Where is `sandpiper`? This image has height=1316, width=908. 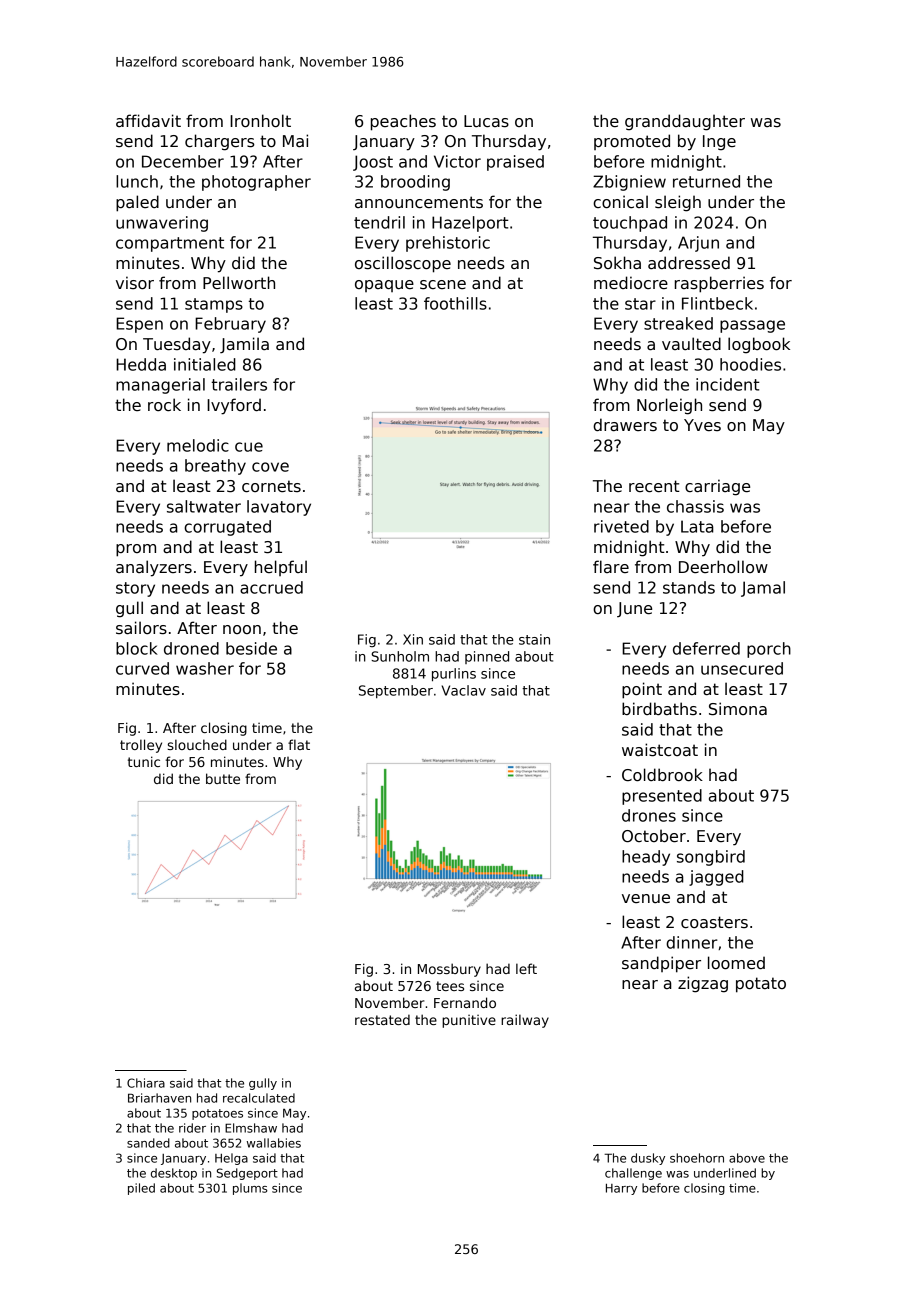 sandpiper is located at coordinates (661, 964).
